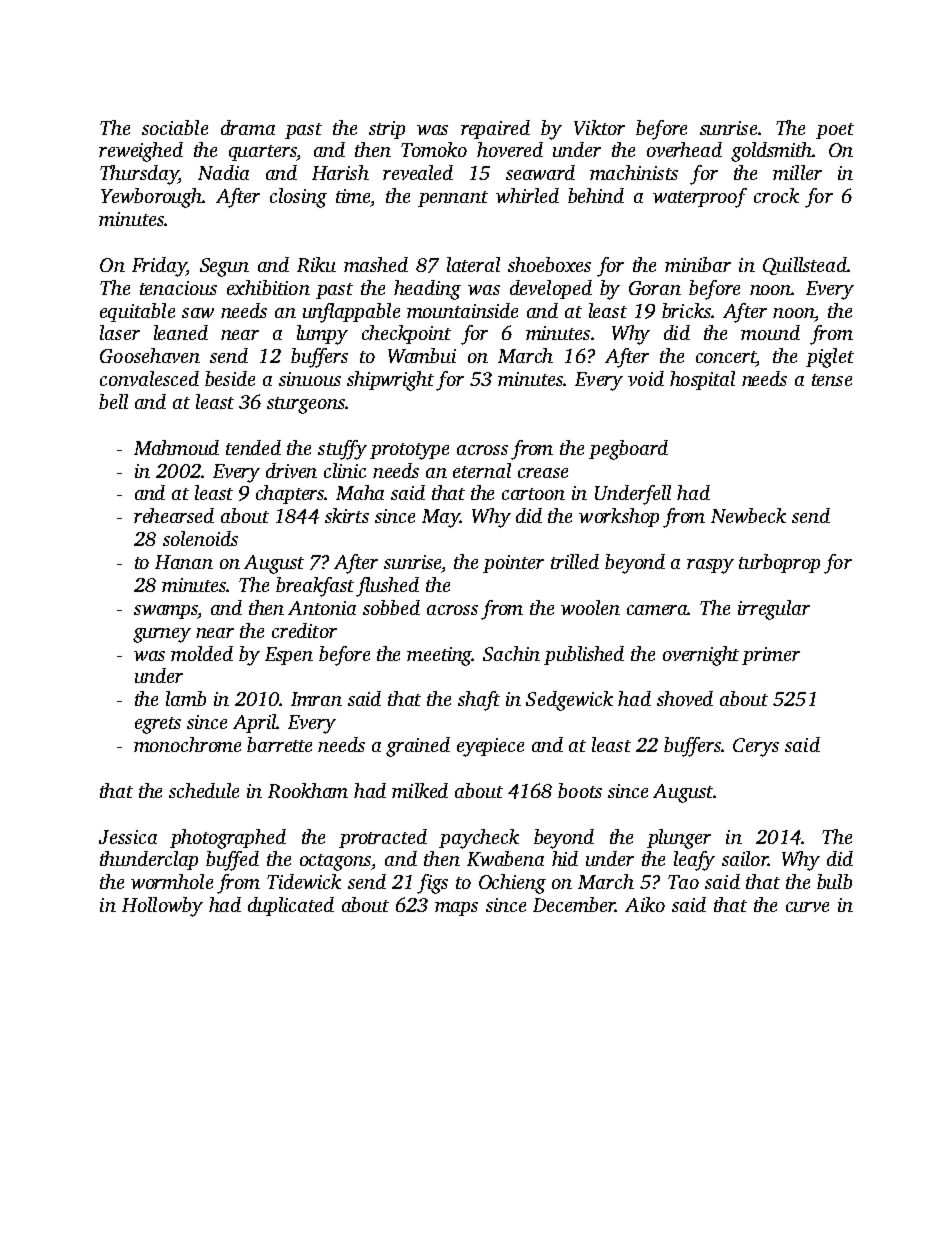 This screenshot has height=1233, width=952. I want to click on poet, so click(835, 131).
